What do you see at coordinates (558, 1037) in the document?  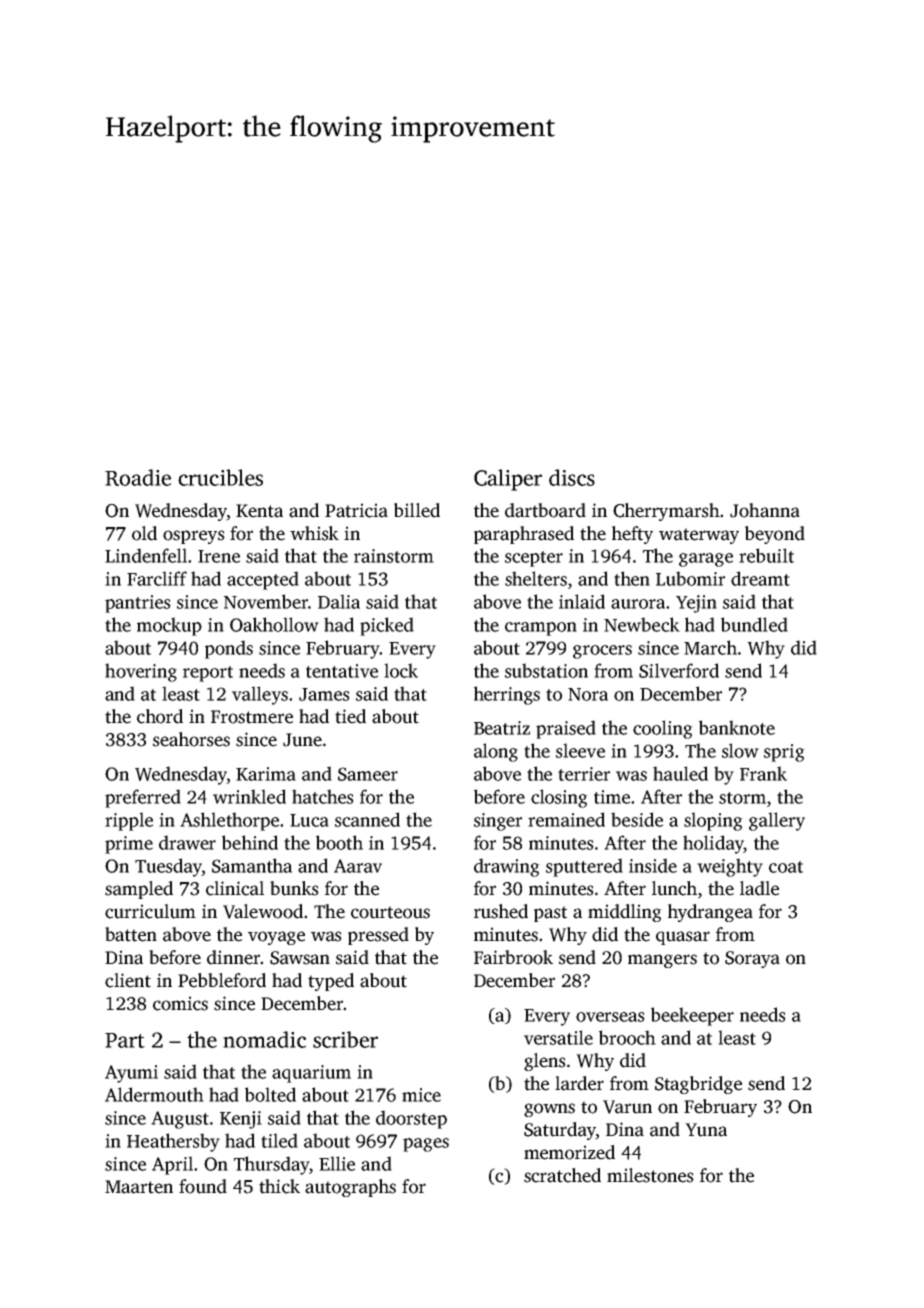 I see `versatile` at bounding box center [558, 1037].
